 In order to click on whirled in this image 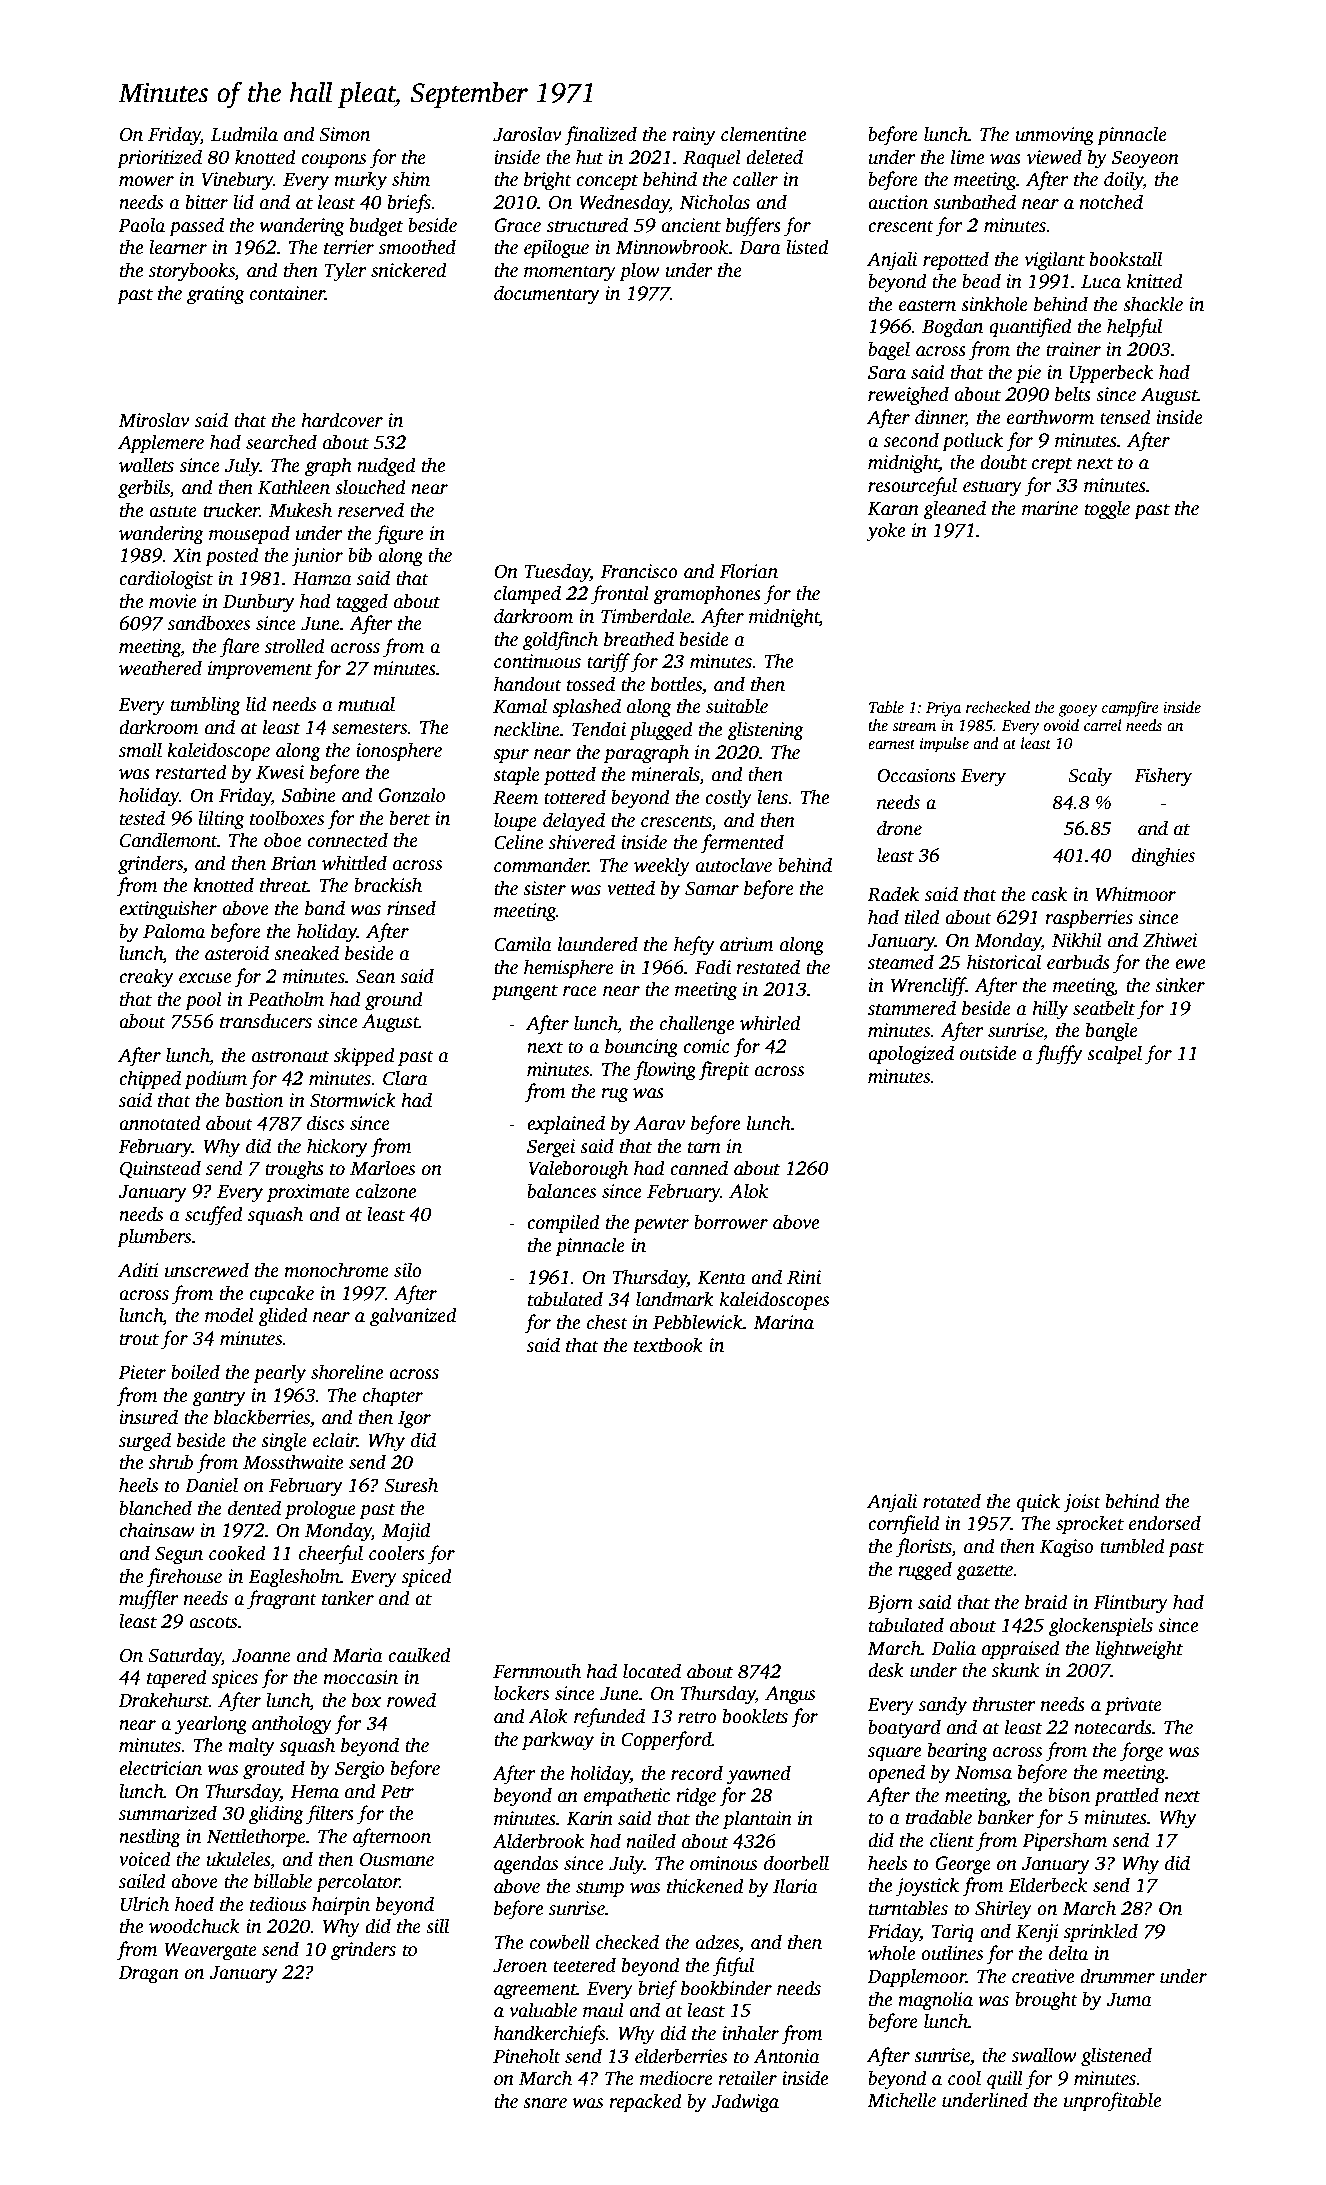, I will do `click(770, 1023)`.
